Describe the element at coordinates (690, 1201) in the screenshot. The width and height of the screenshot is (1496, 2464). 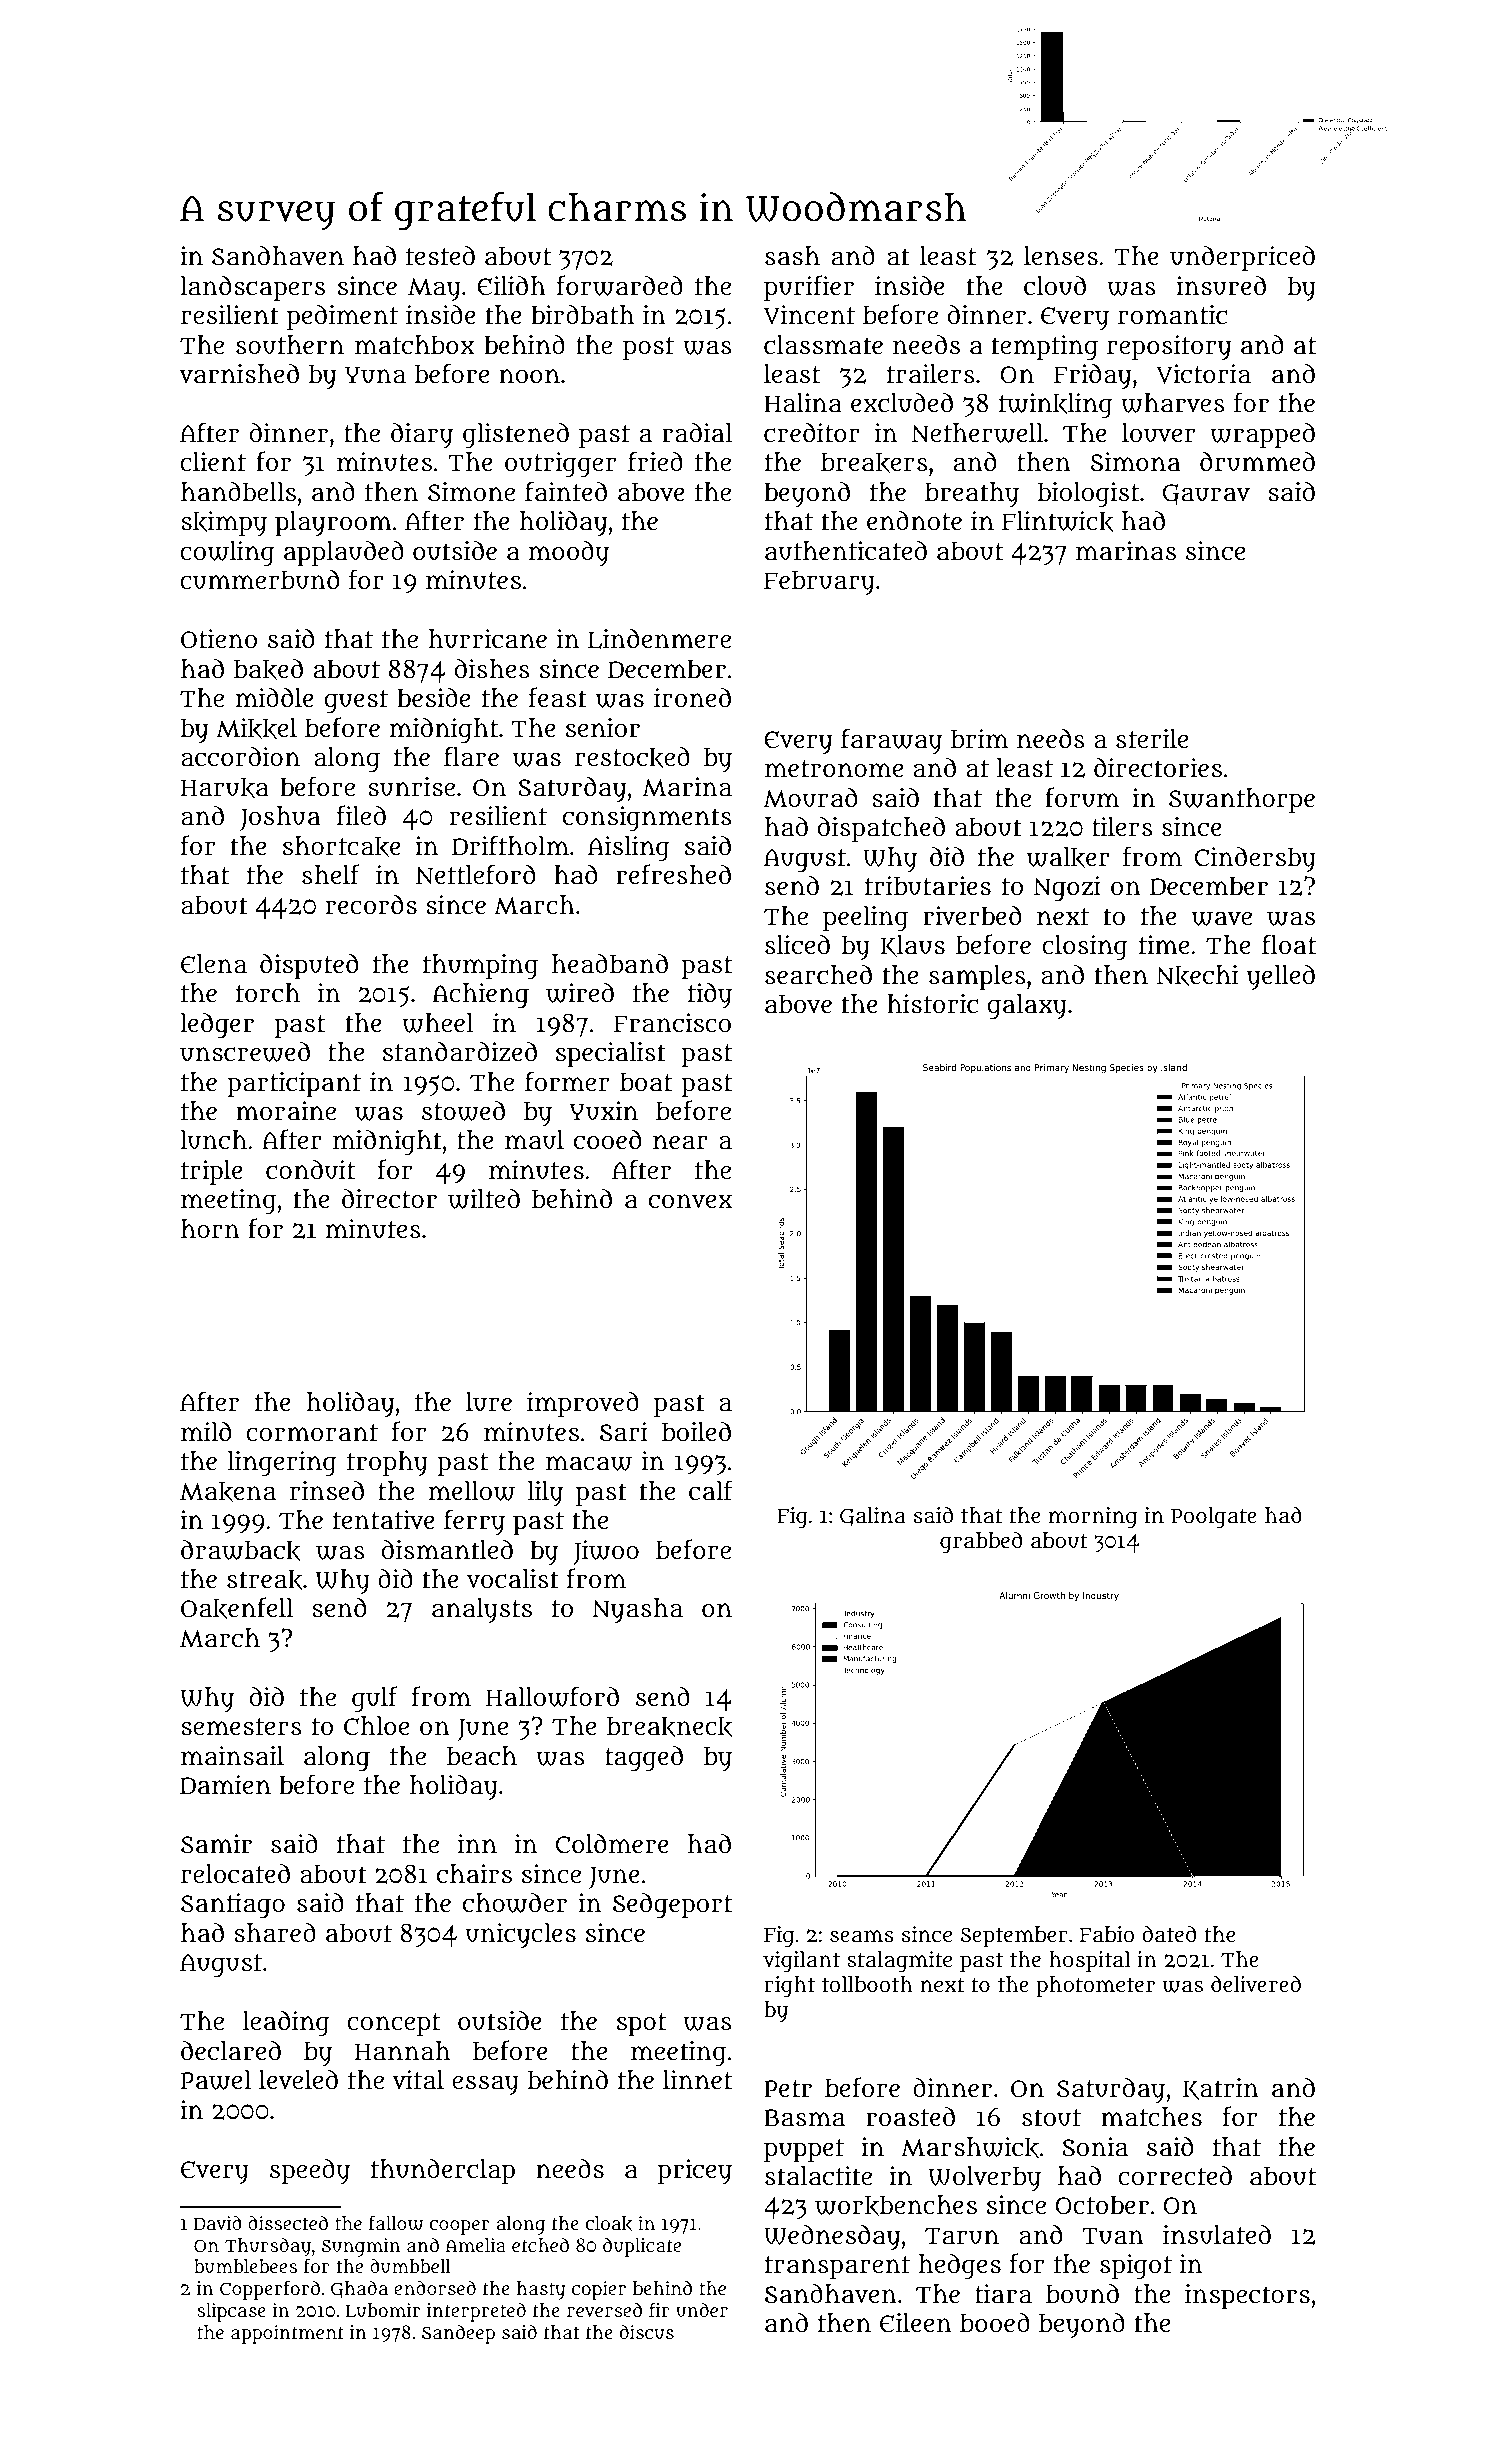
I see `convex` at that location.
